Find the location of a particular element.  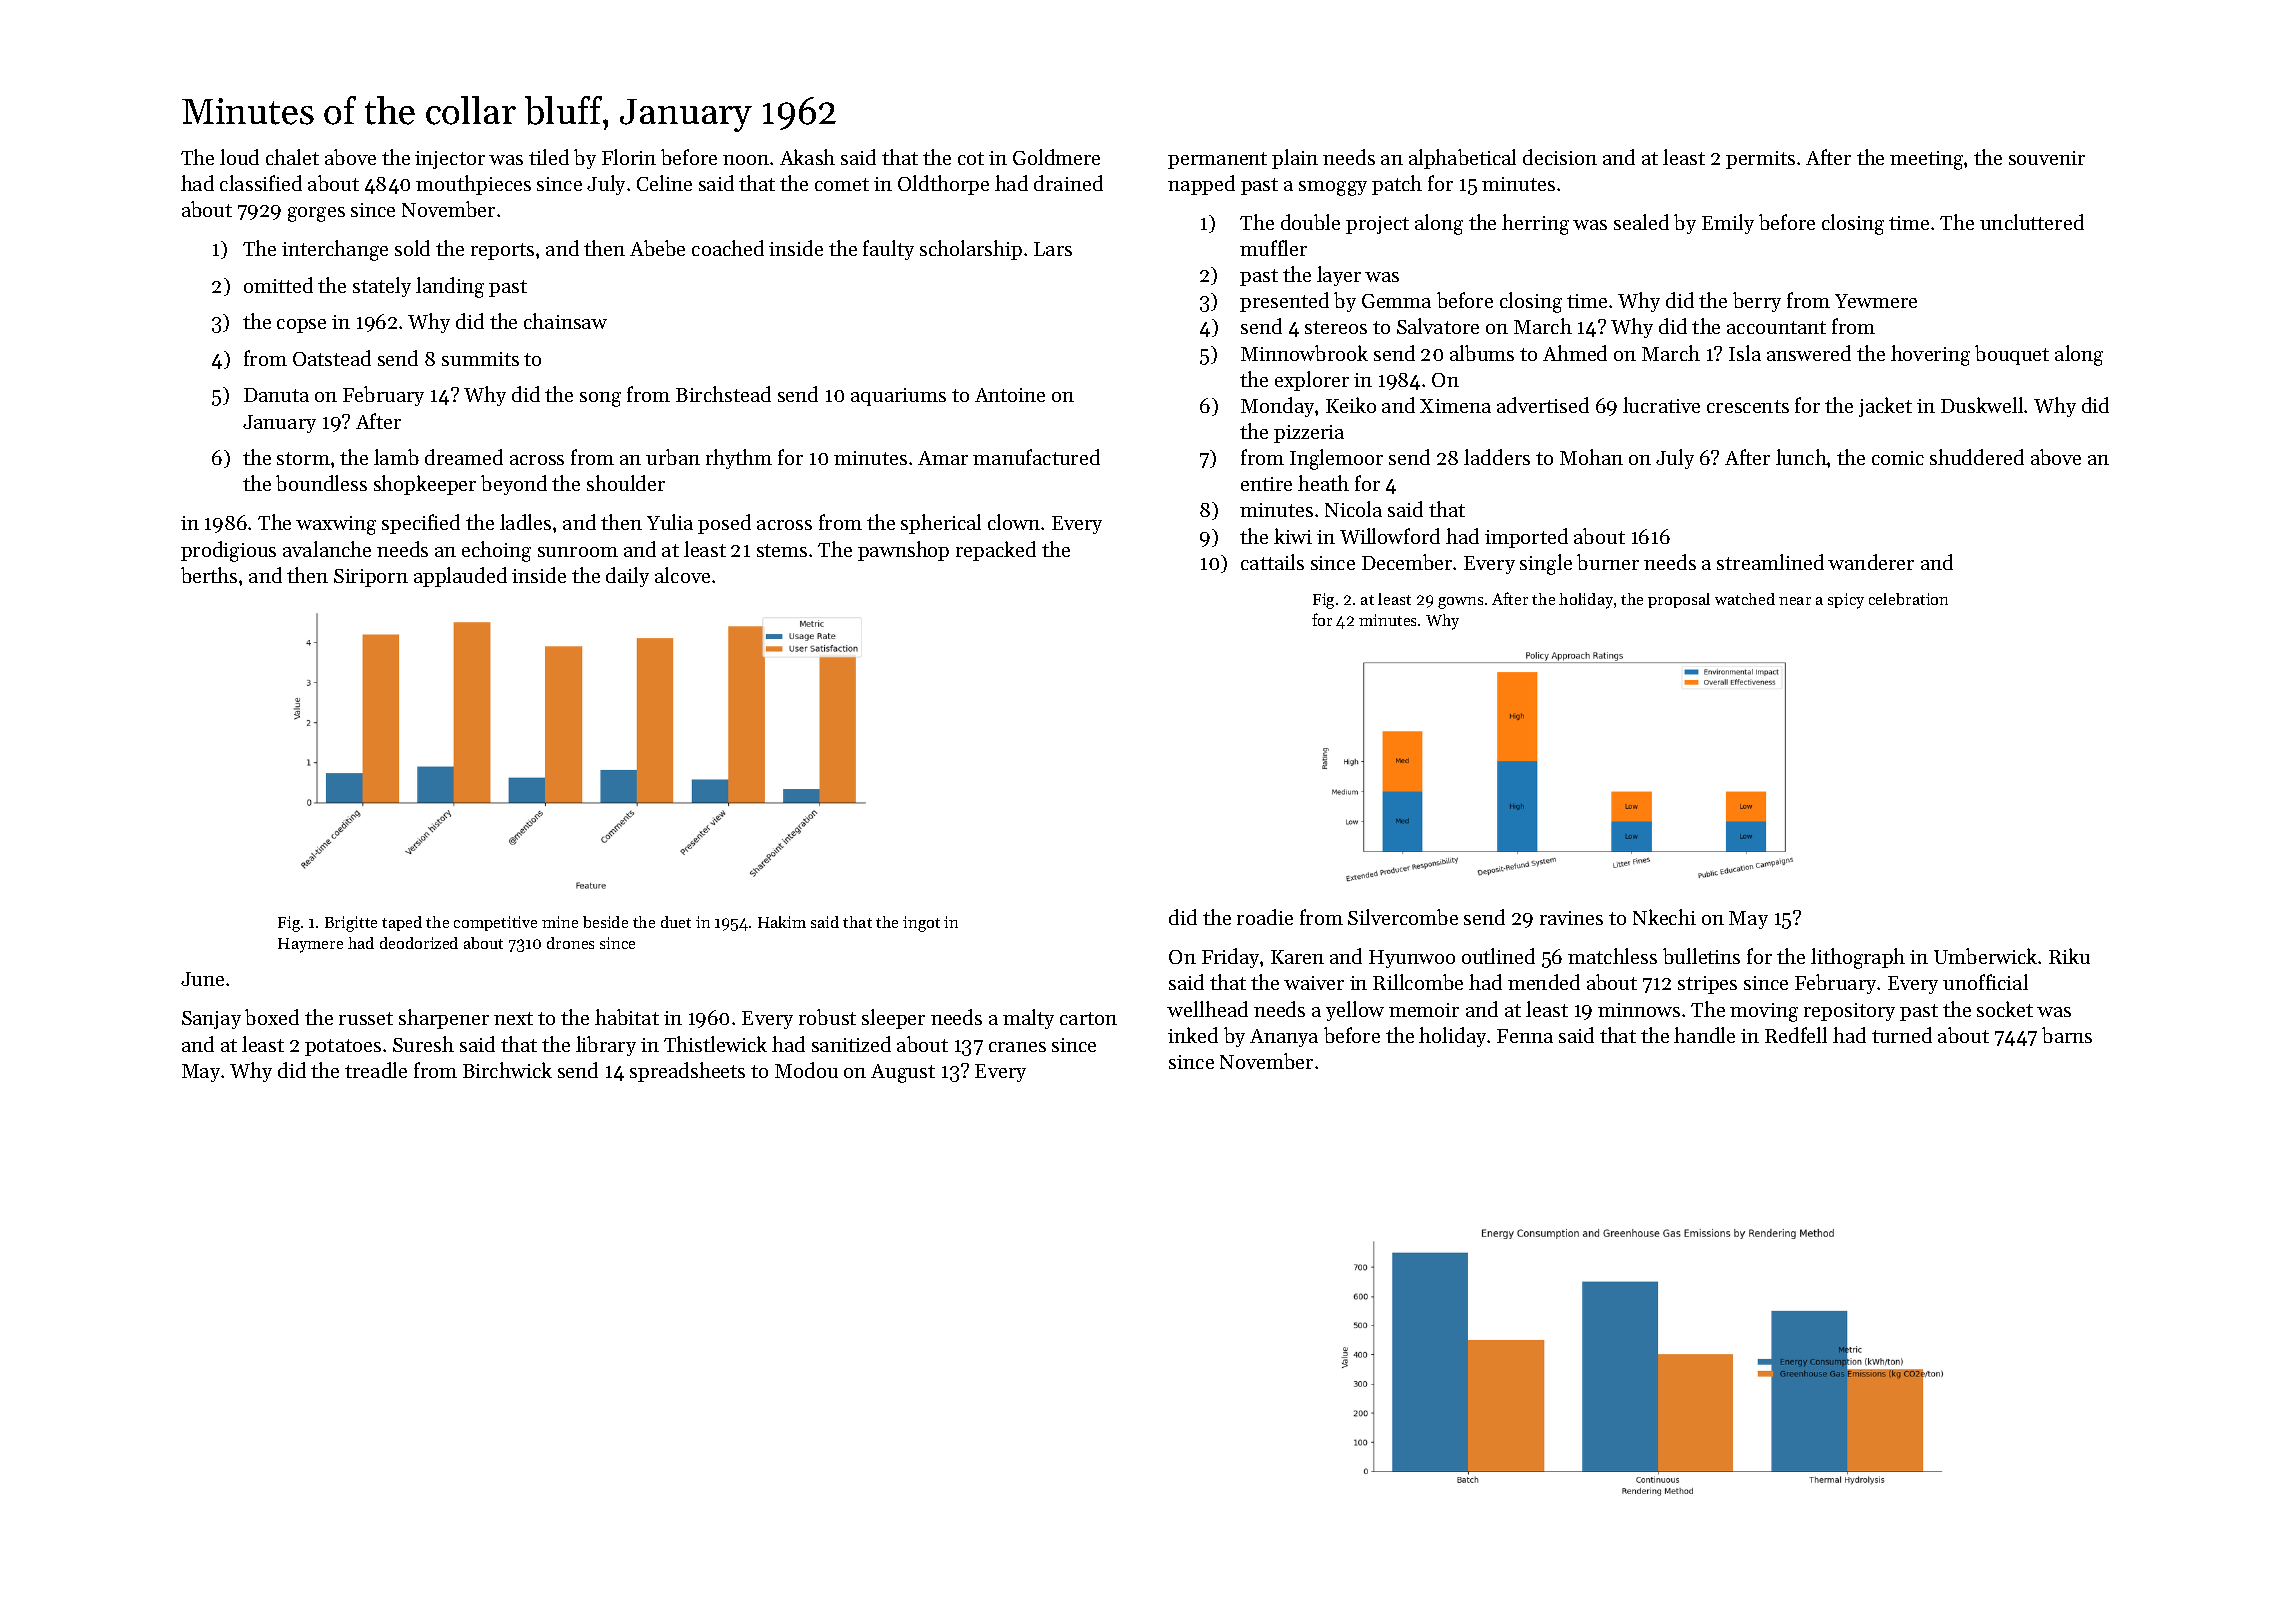

Duskwell is located at coordinates (1982, 405).
